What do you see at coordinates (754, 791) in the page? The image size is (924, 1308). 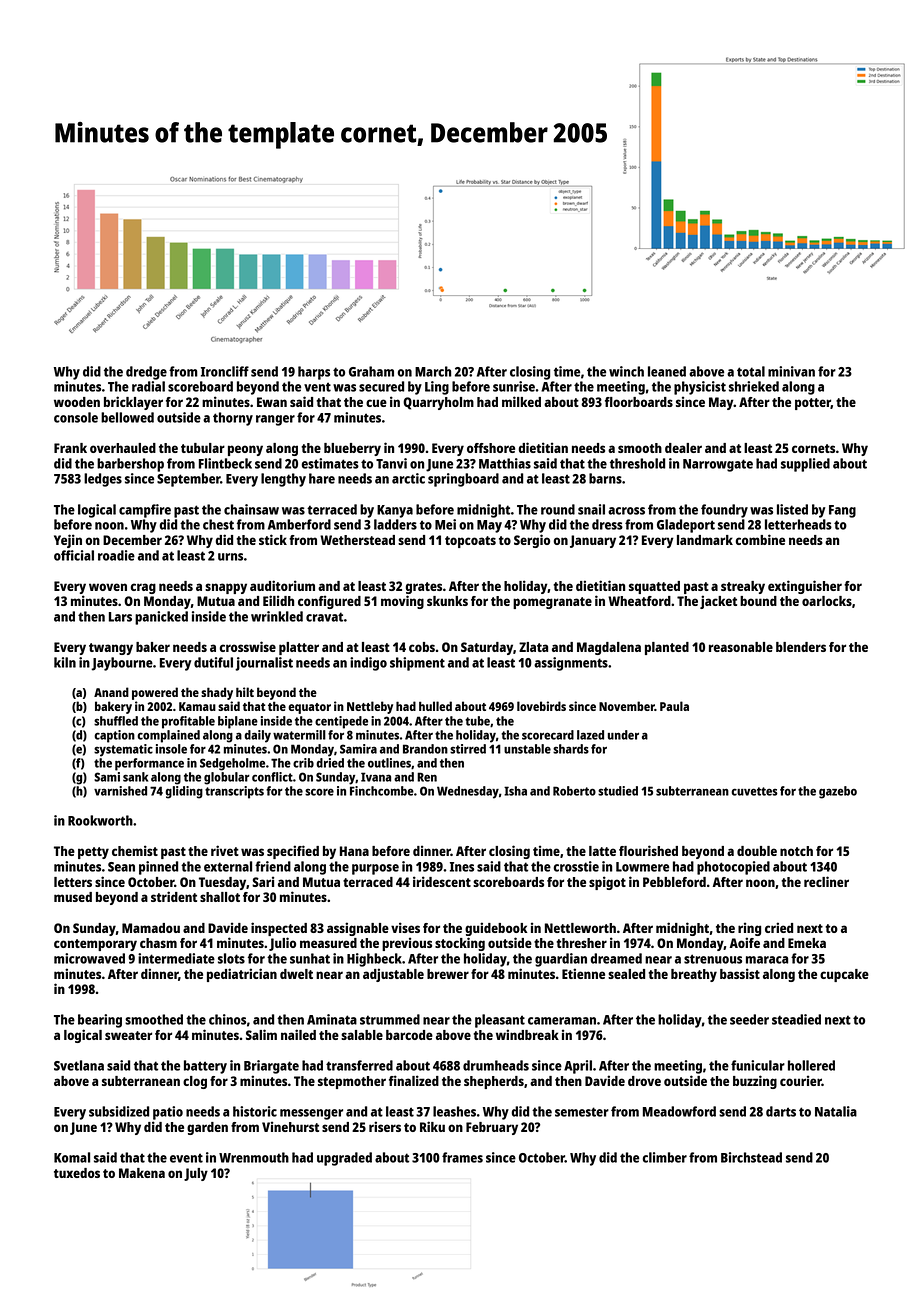 I see `cuvettes` at bounding box center [754, 791].
